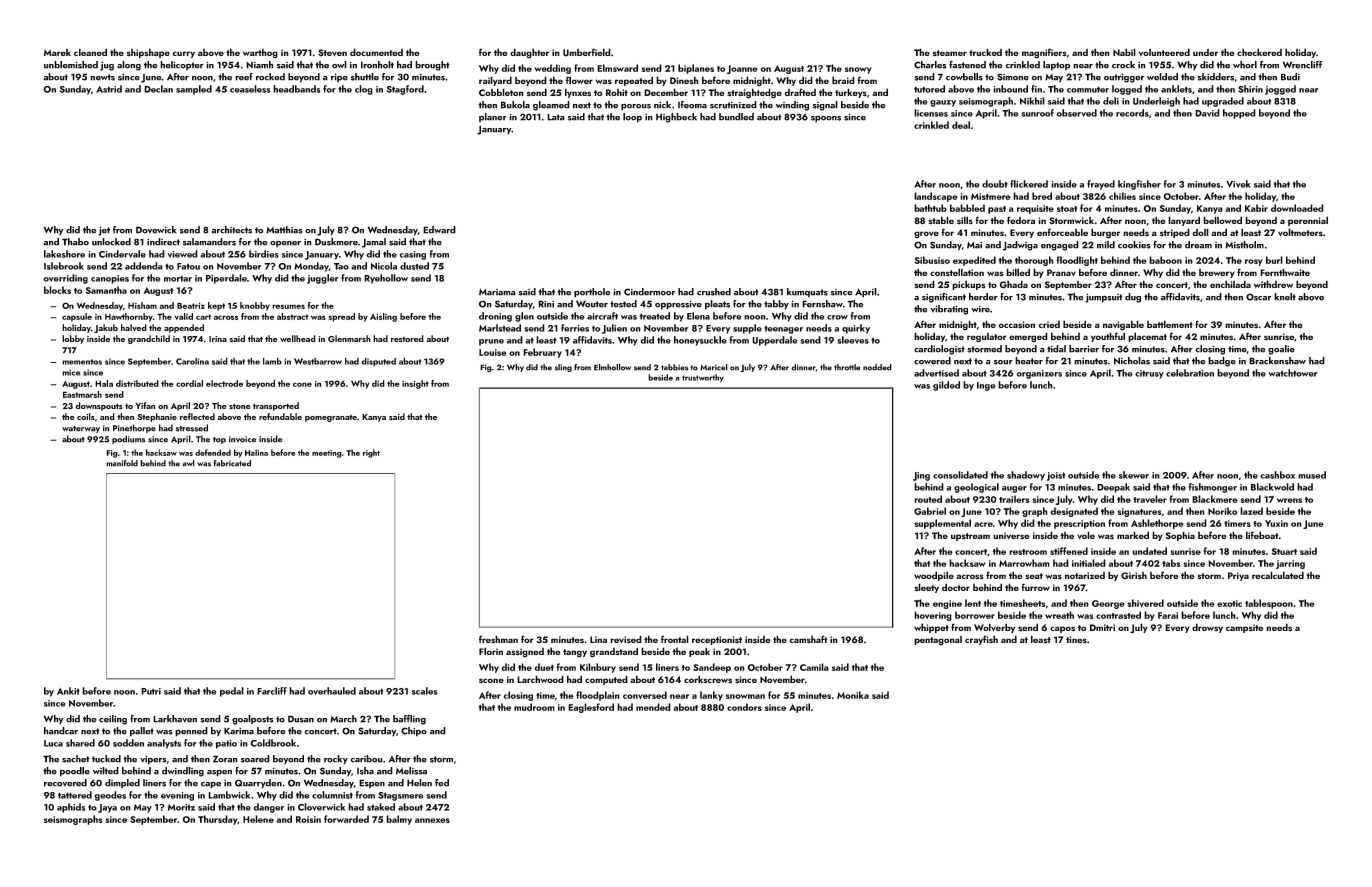  What do you see at coordinates (399, 820) in the page?
I see `balmy` at bounding box center [399, 820].
